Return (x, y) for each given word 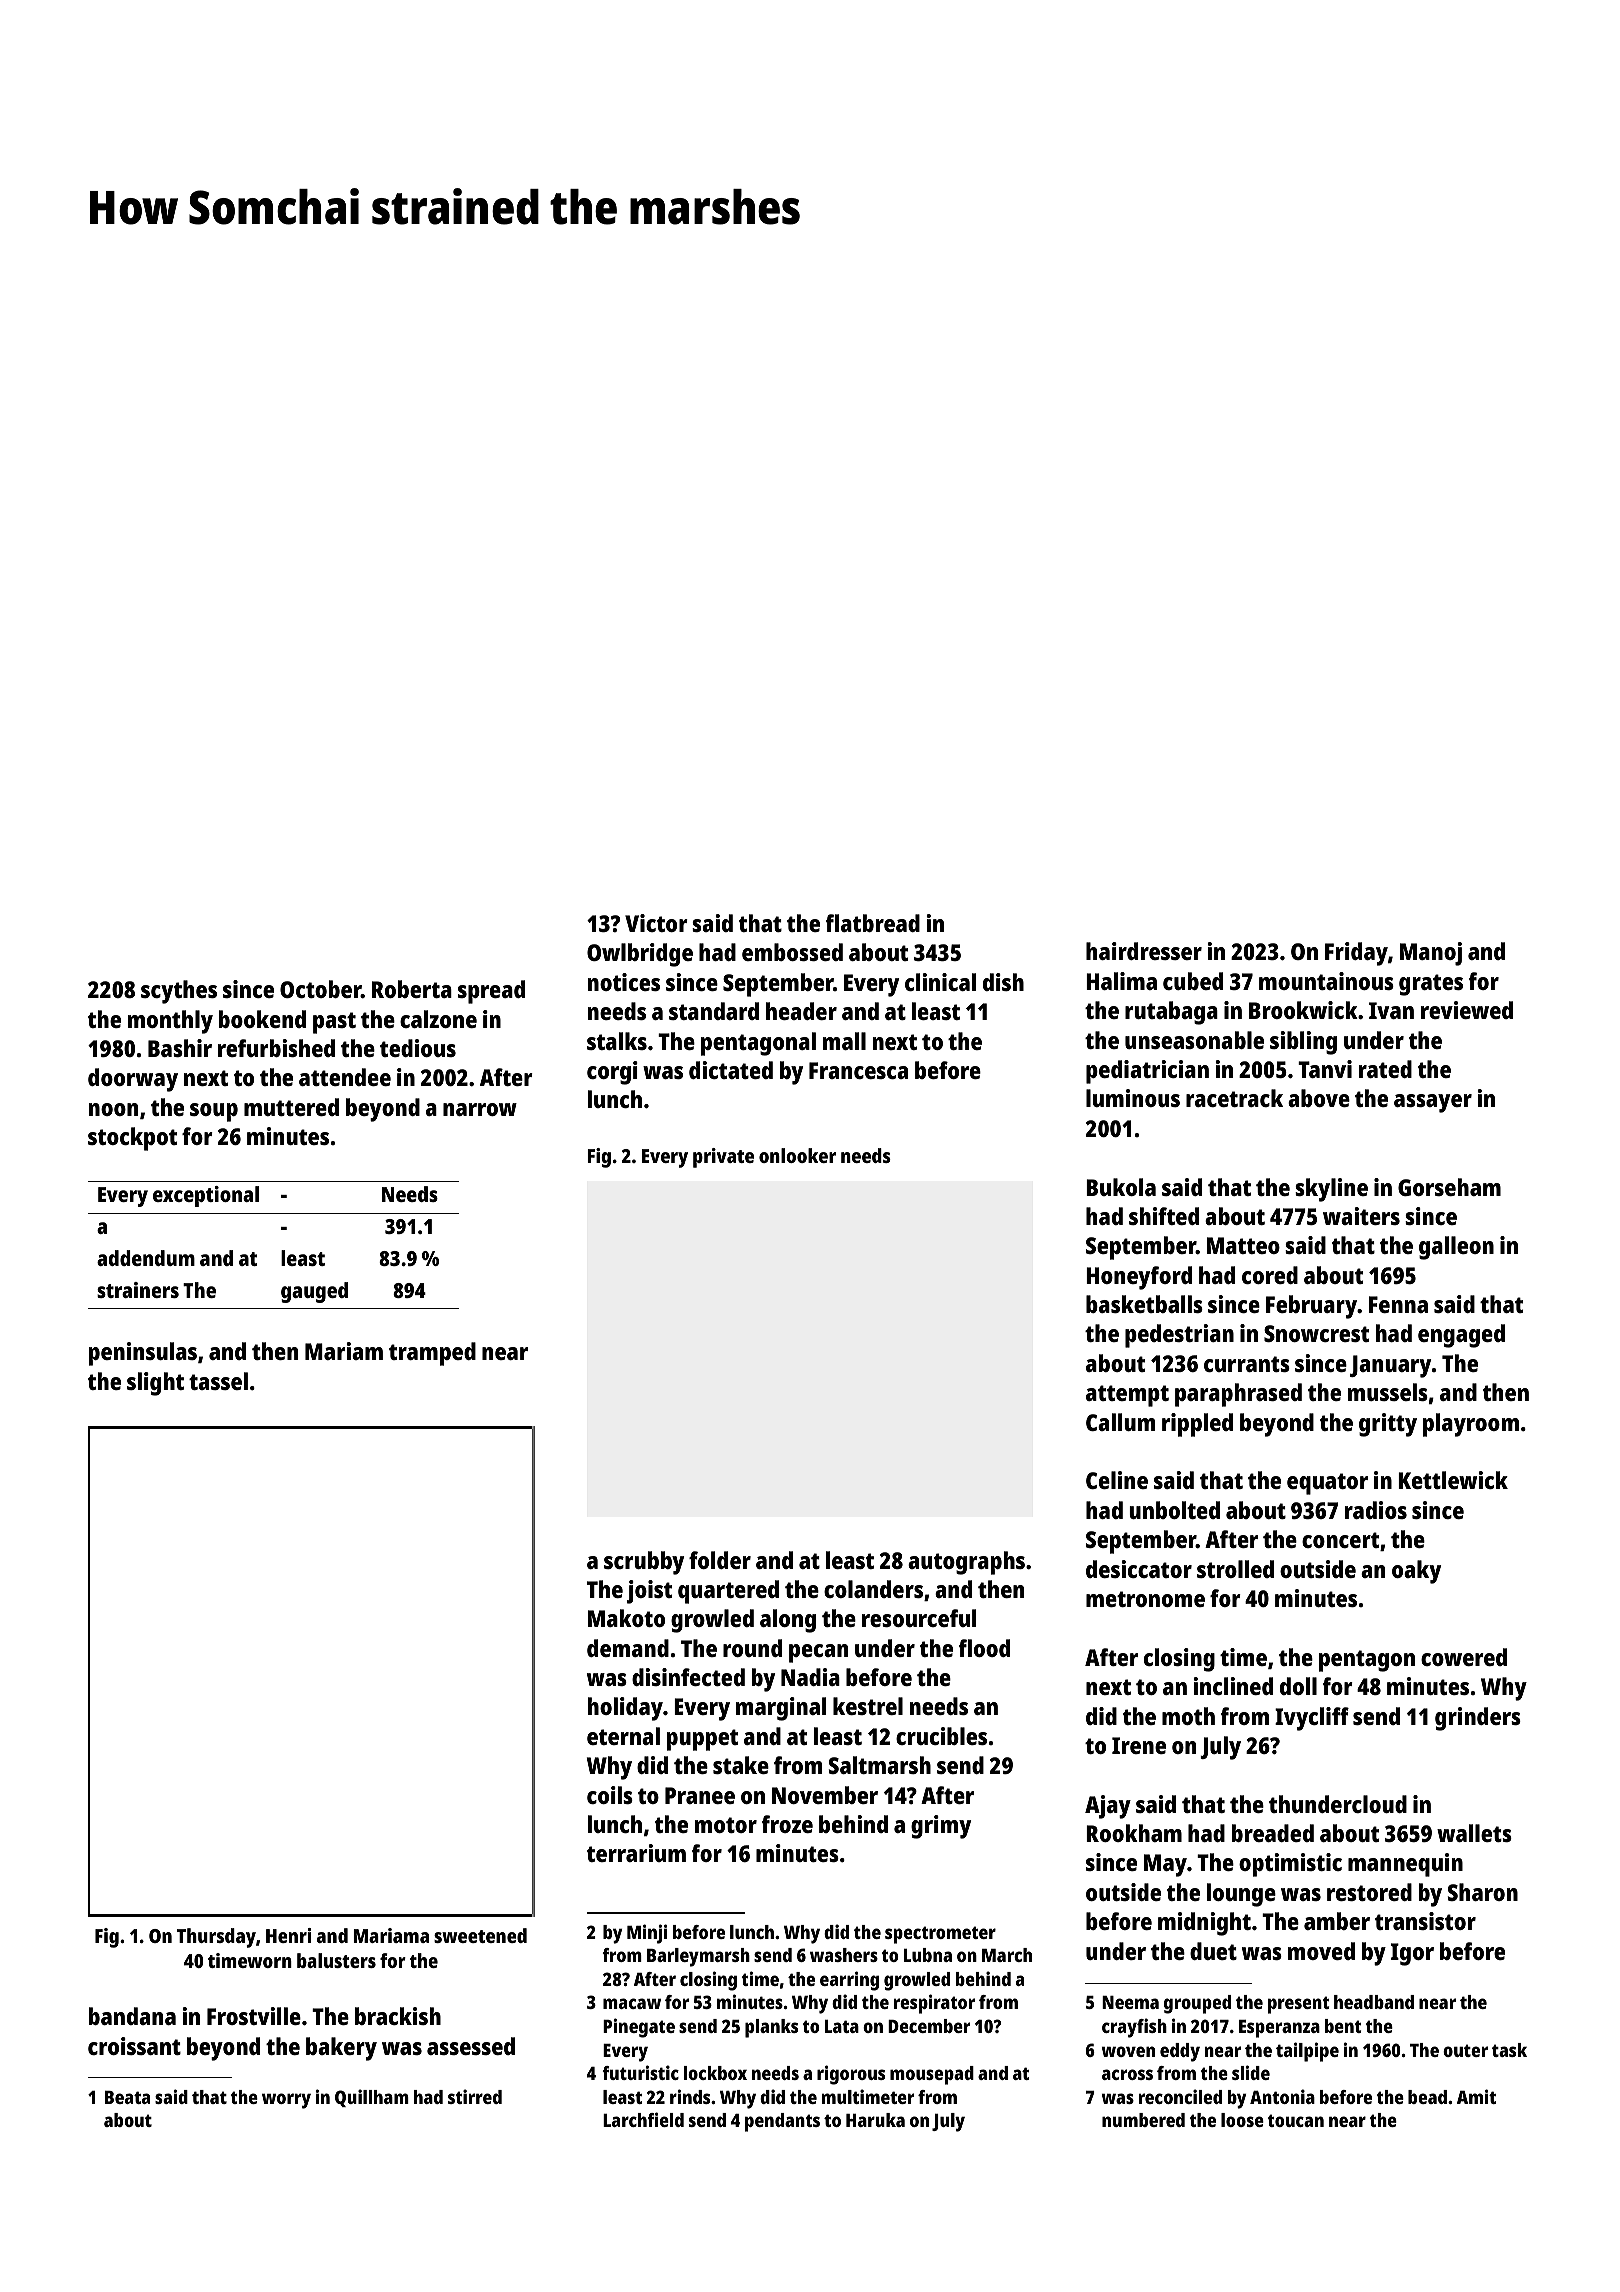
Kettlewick (1453, 1480)
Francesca (858, 1070)
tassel (218, 1381)
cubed (1193, 981)
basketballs (1144, 1304)
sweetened (480, 1935)
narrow (480, 1109)
